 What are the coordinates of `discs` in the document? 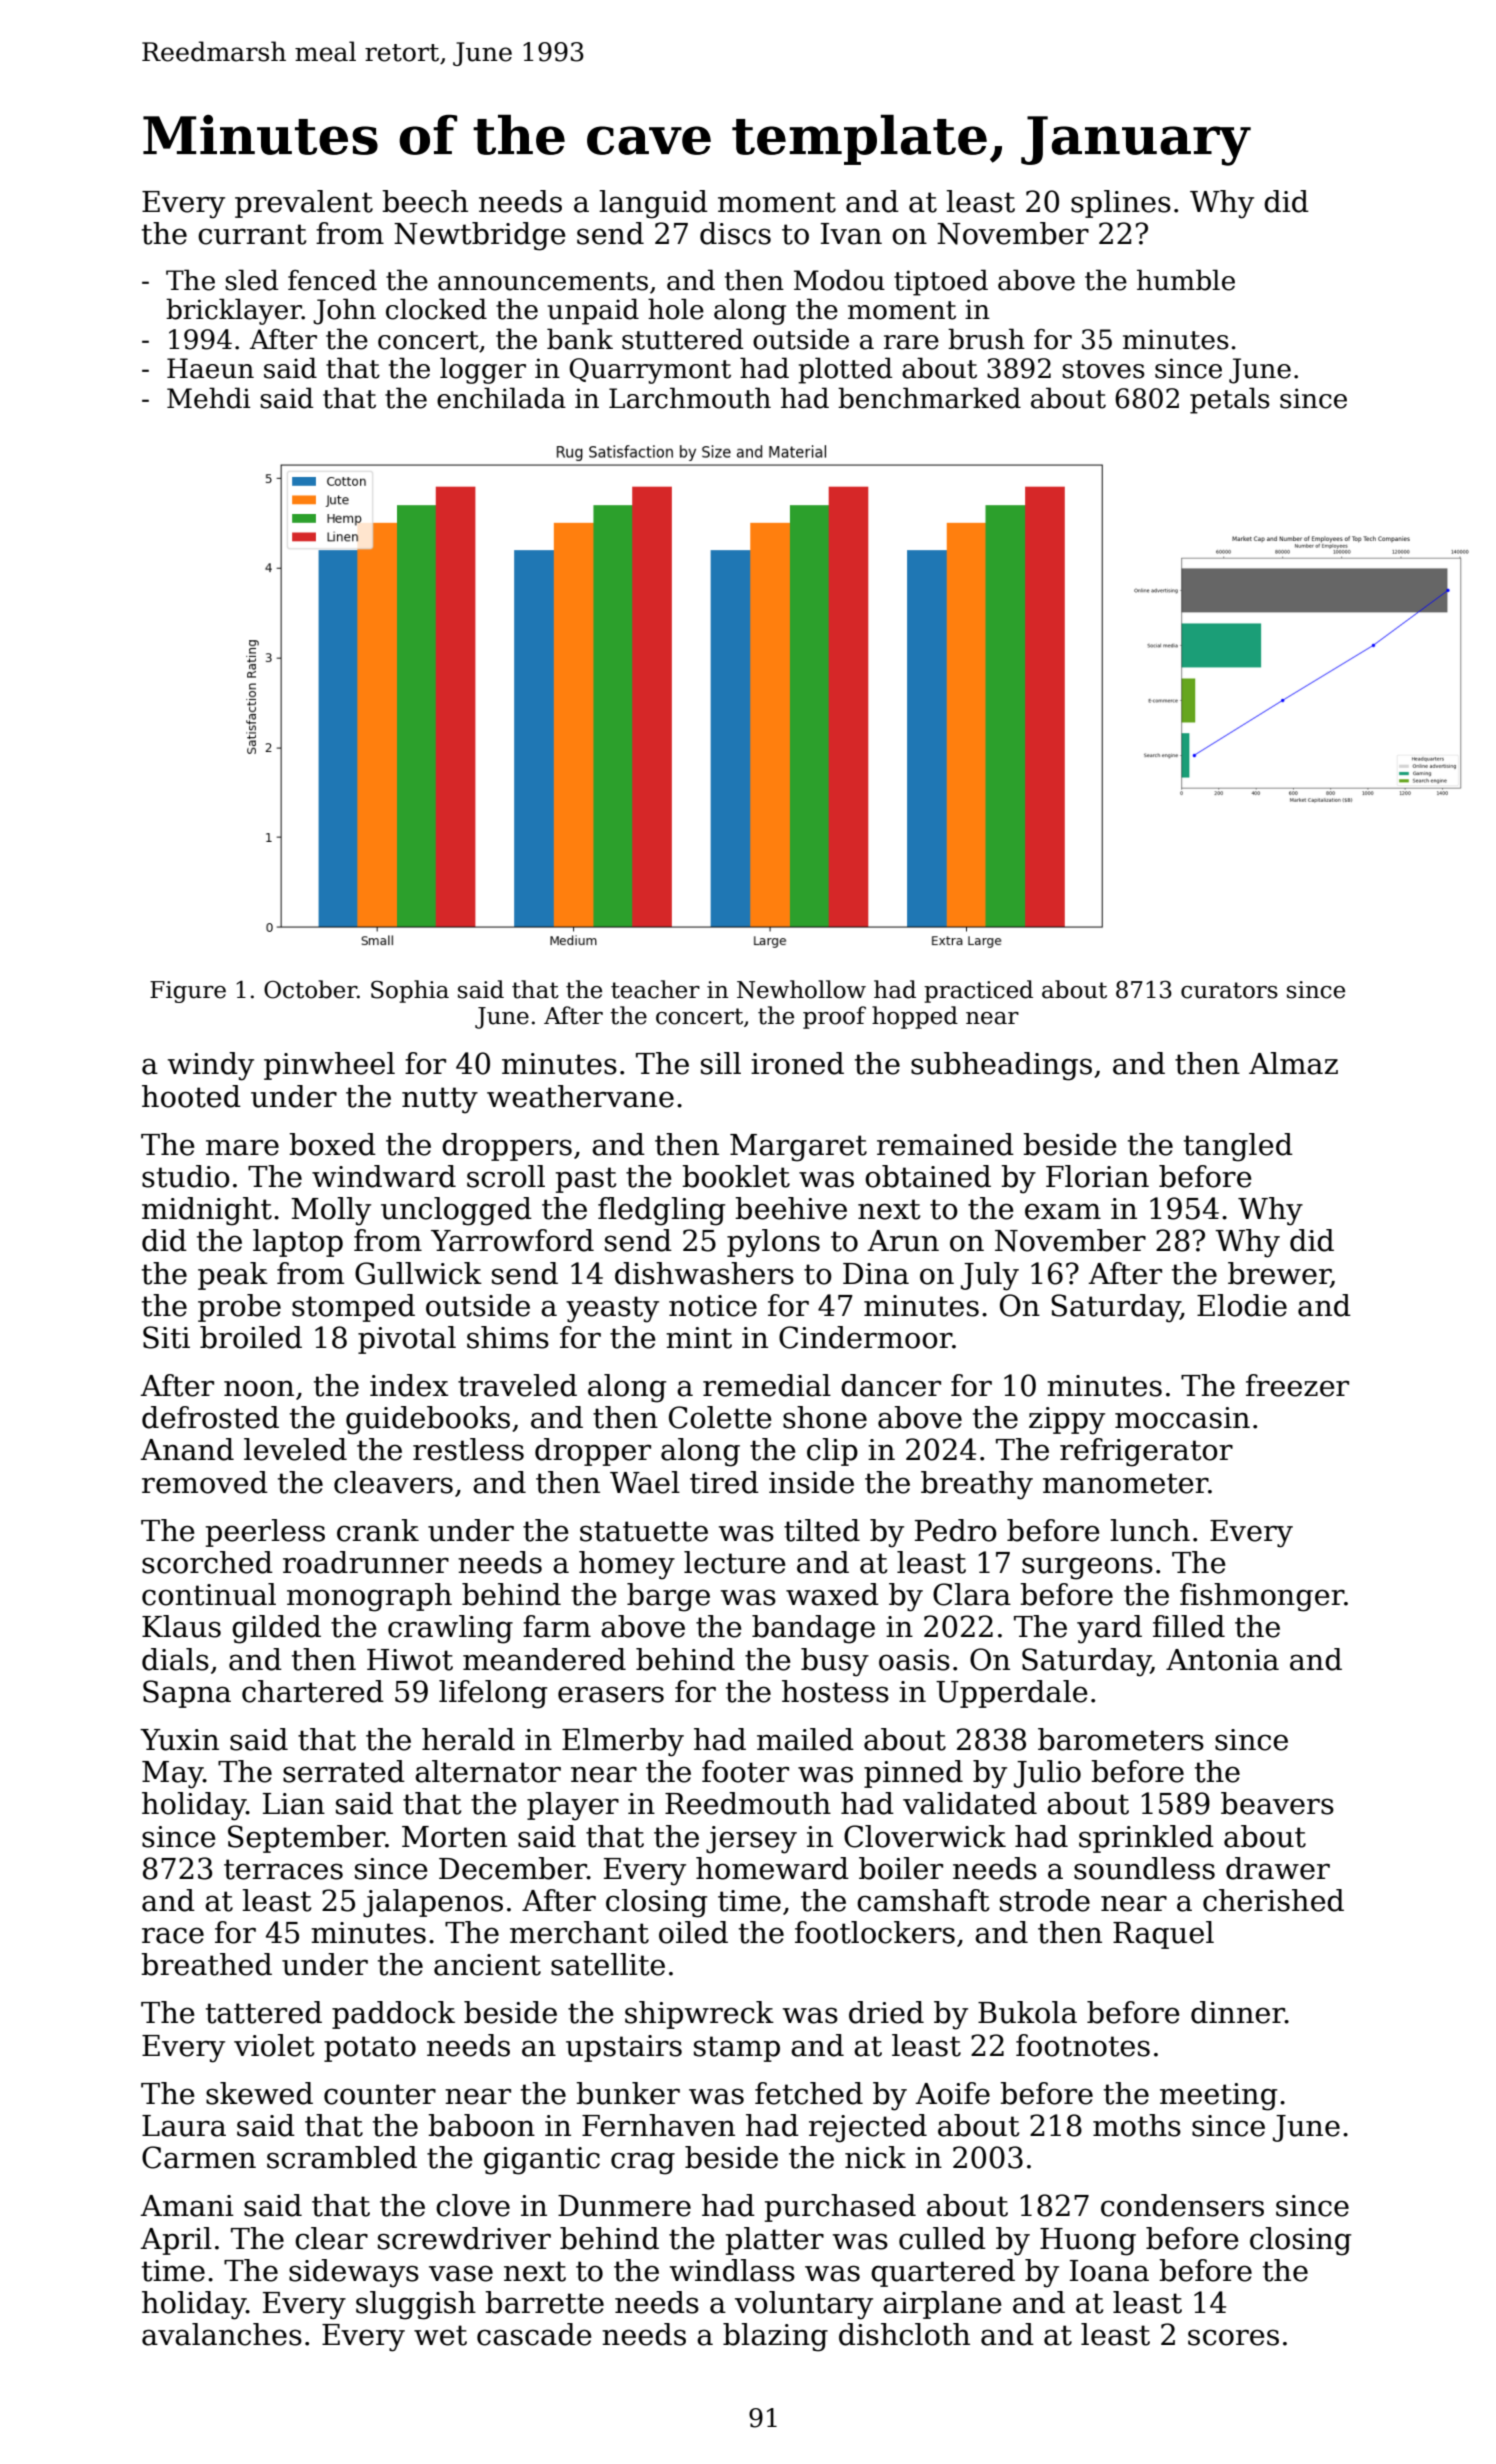 It's located at (735, 233).
